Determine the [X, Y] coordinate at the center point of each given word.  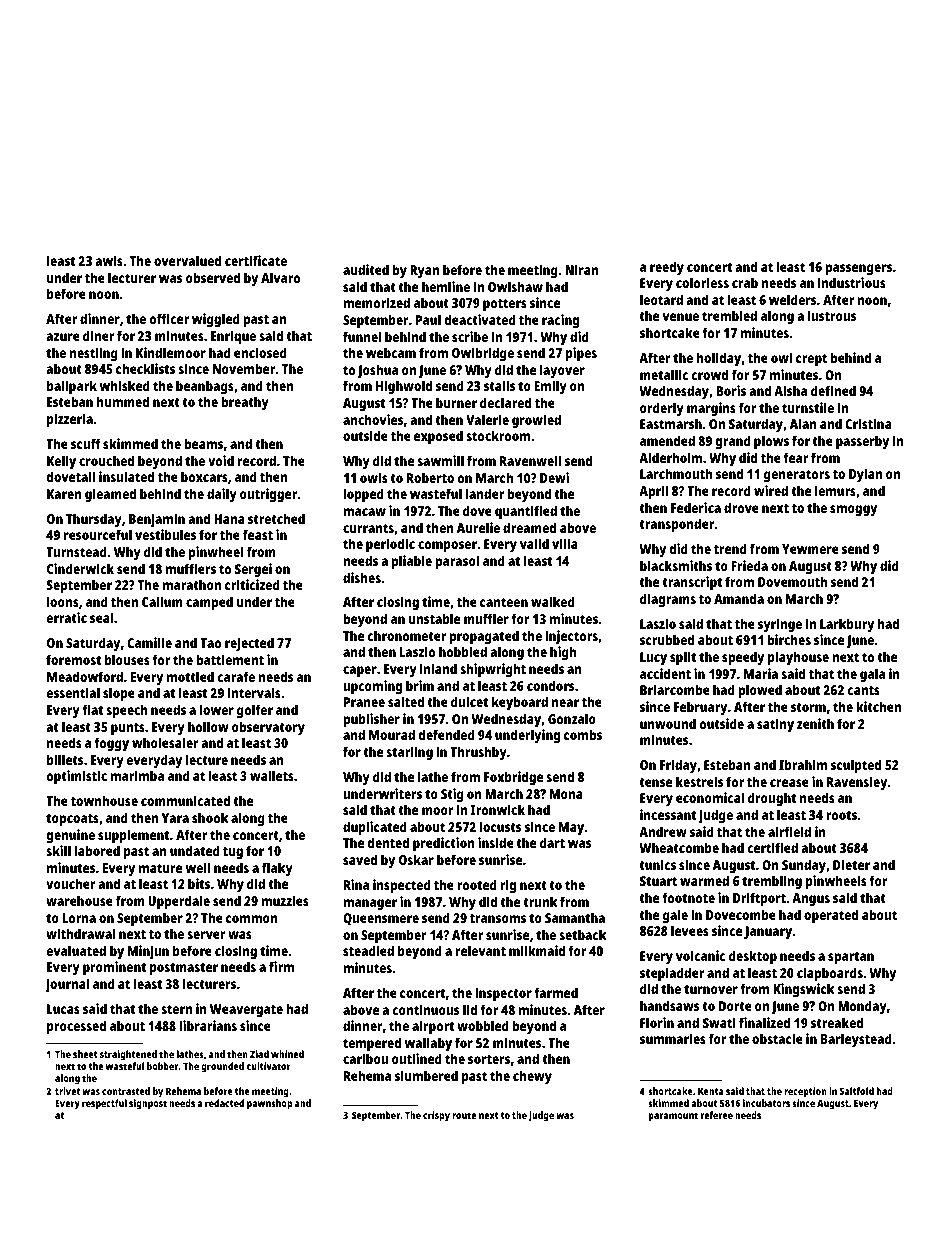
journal [67, 985]
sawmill [440, 460]
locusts [500, 826]
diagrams [668, 600]
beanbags [205, 387]
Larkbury [847, 625]
